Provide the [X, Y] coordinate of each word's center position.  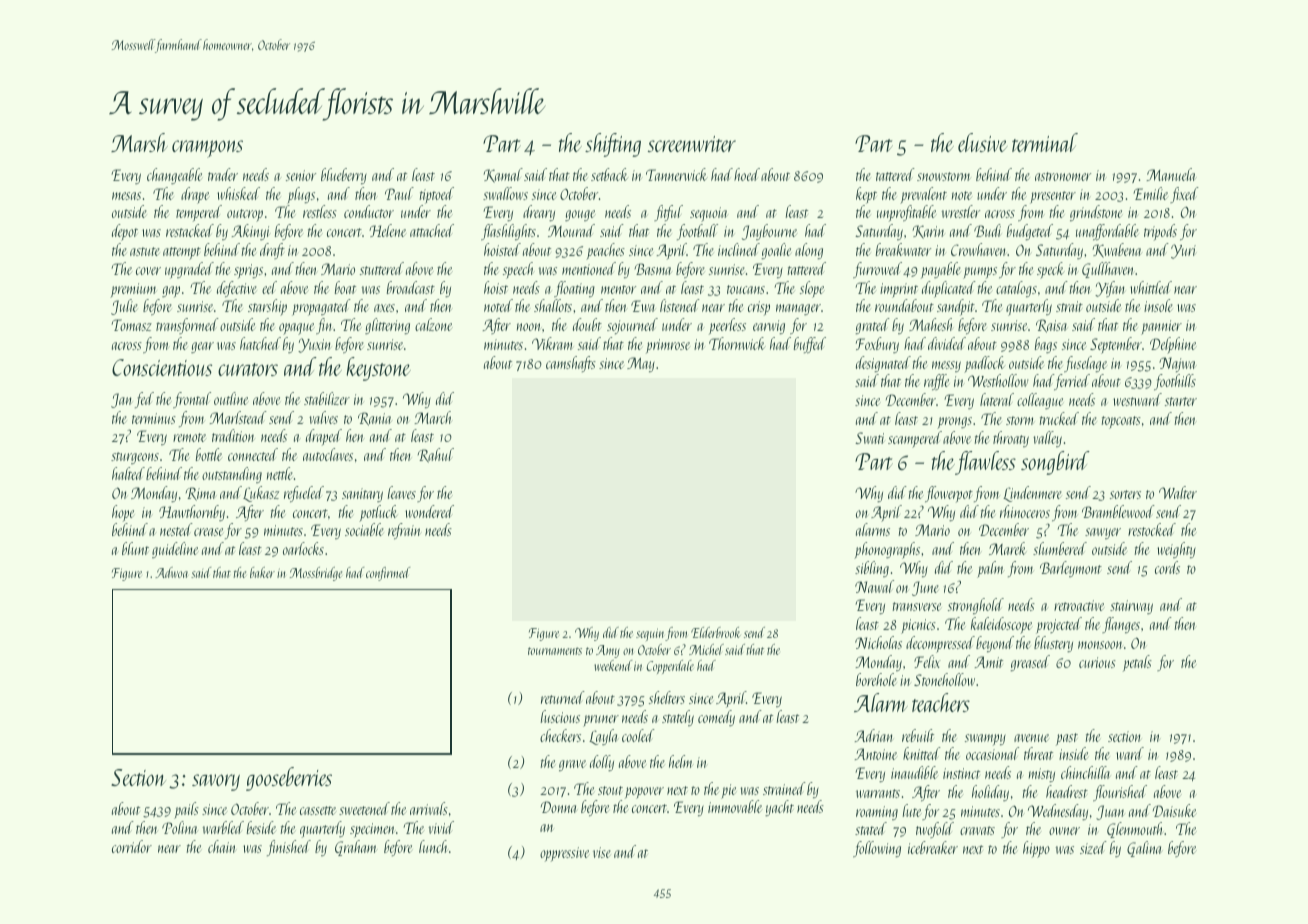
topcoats [1121, 422]
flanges [1121, 625]
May [641, 364]
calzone [434, 324]
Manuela [1171, 174]
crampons [207, 149]
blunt [135, 548]
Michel [706, 649]
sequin [650, 634]
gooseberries [289, 779]
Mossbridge [316, 574]
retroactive [1079, 605]
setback [609, 174]
